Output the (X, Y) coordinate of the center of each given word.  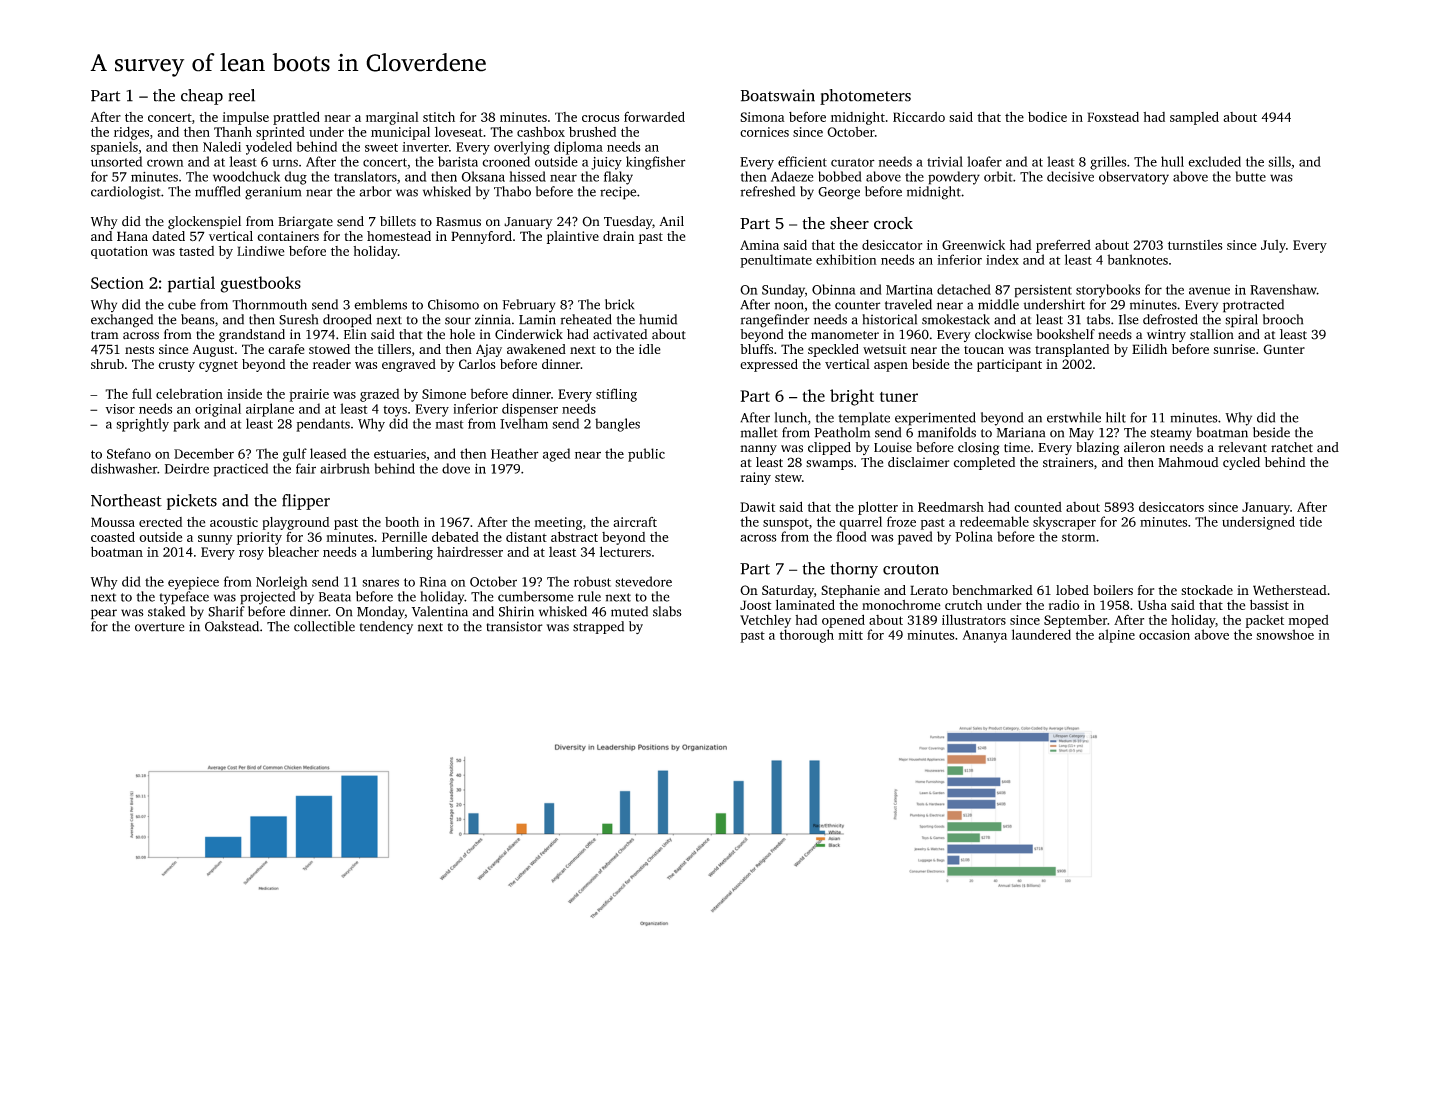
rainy (755, 478)
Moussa (113, 522)
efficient (802, 161)
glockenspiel (204, 222)
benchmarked (992, 590)
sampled (1194, 118)
